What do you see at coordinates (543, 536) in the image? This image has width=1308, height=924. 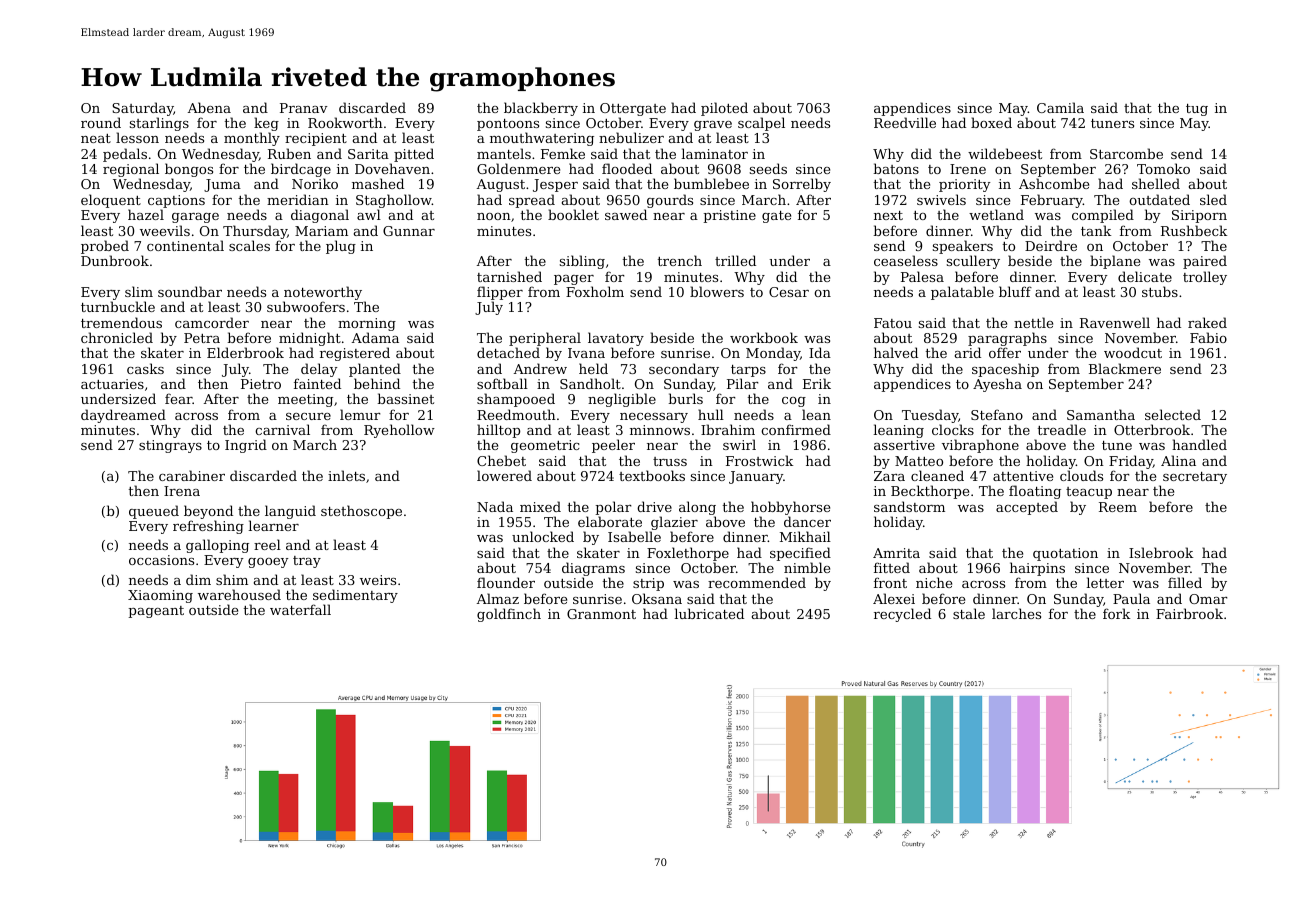 I see `unlocked` at bounding box center [543, 536].
